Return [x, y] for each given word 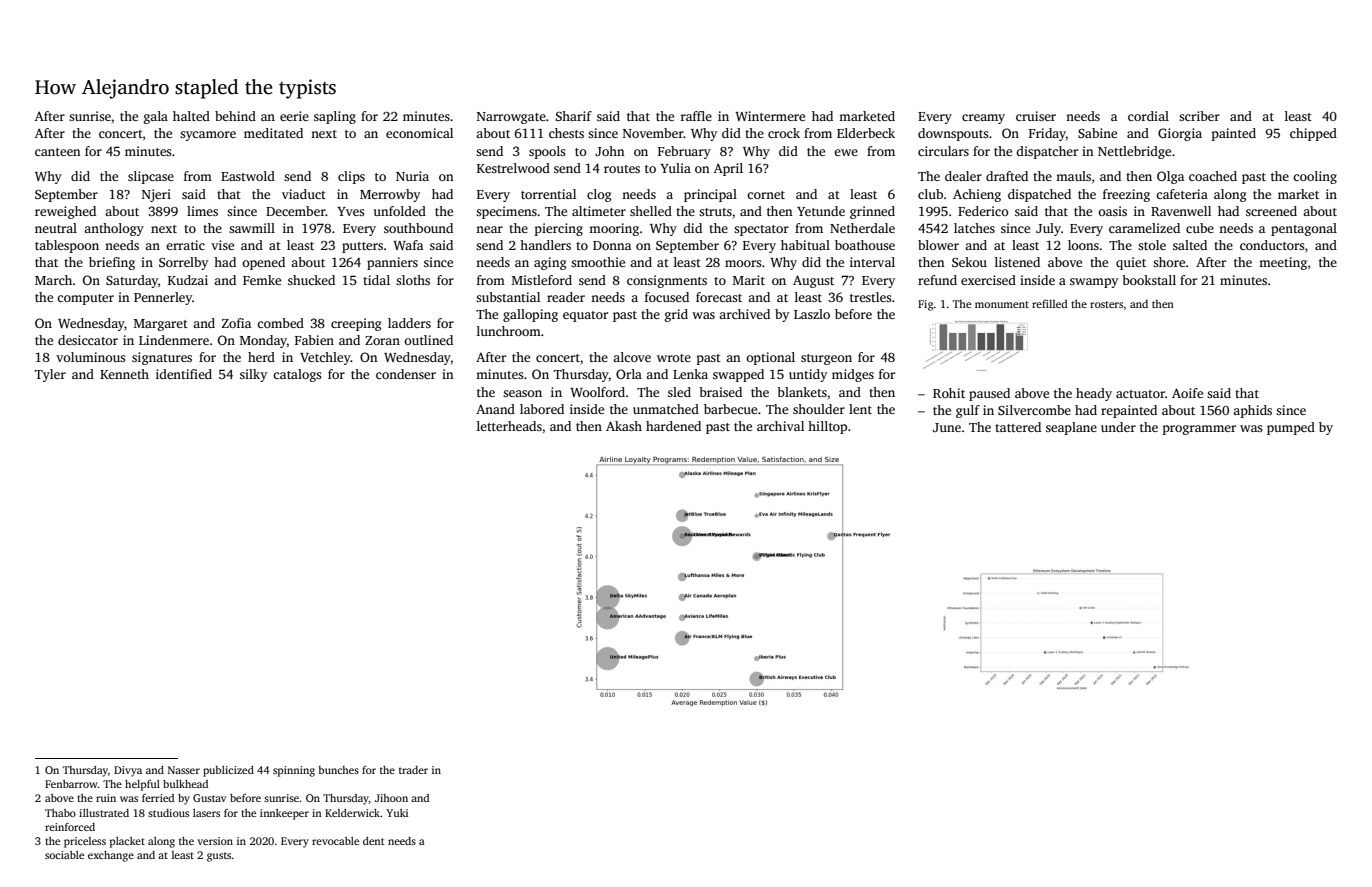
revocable [335, 841]
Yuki [397, 813]
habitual [805, 245]
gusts [219, 857]
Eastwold [248, 176]
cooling [1315, 177]
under [1118, 427]
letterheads [509, 426]
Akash [624, 426]
